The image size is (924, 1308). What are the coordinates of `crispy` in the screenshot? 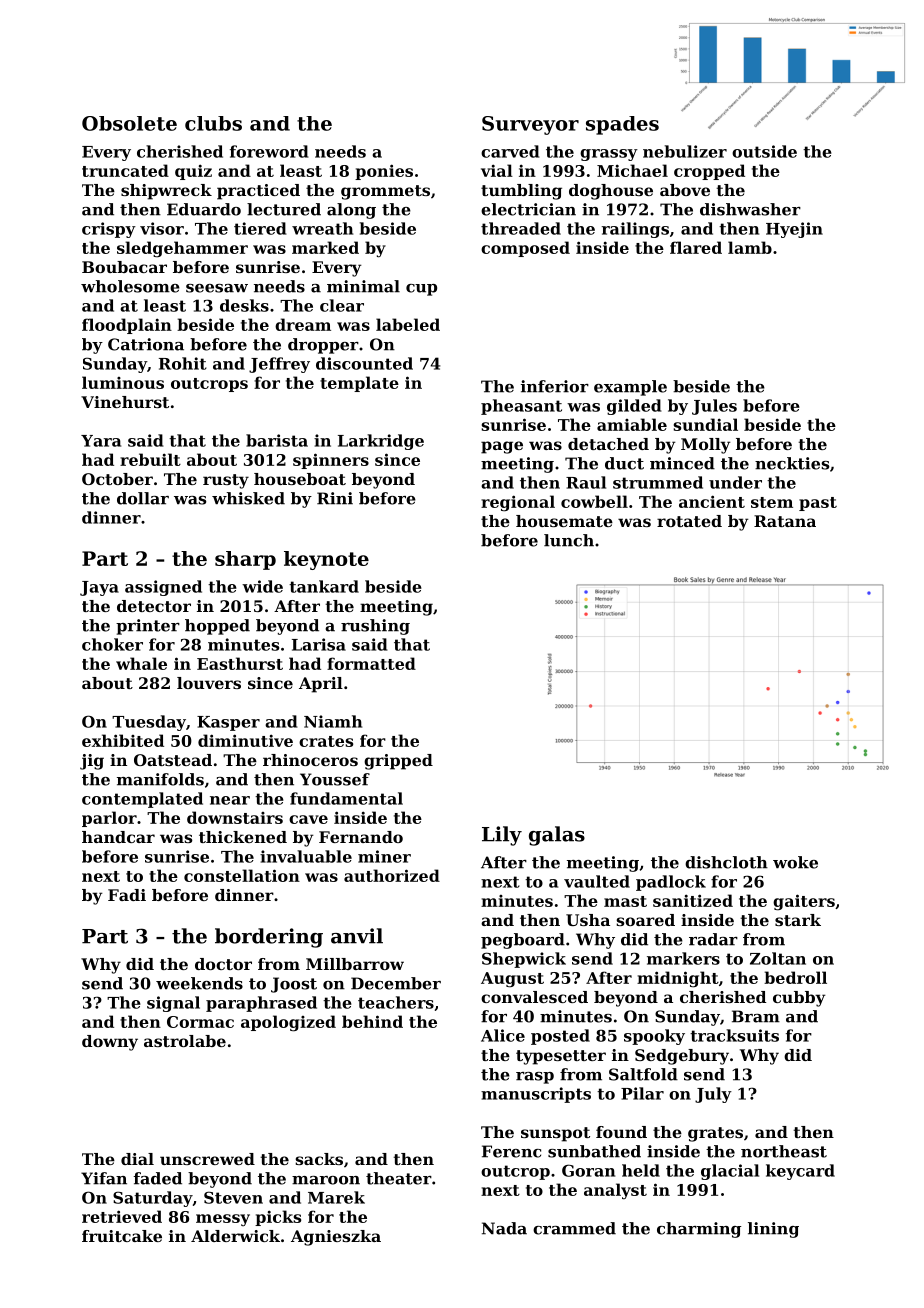 It's located at (109, 230).
